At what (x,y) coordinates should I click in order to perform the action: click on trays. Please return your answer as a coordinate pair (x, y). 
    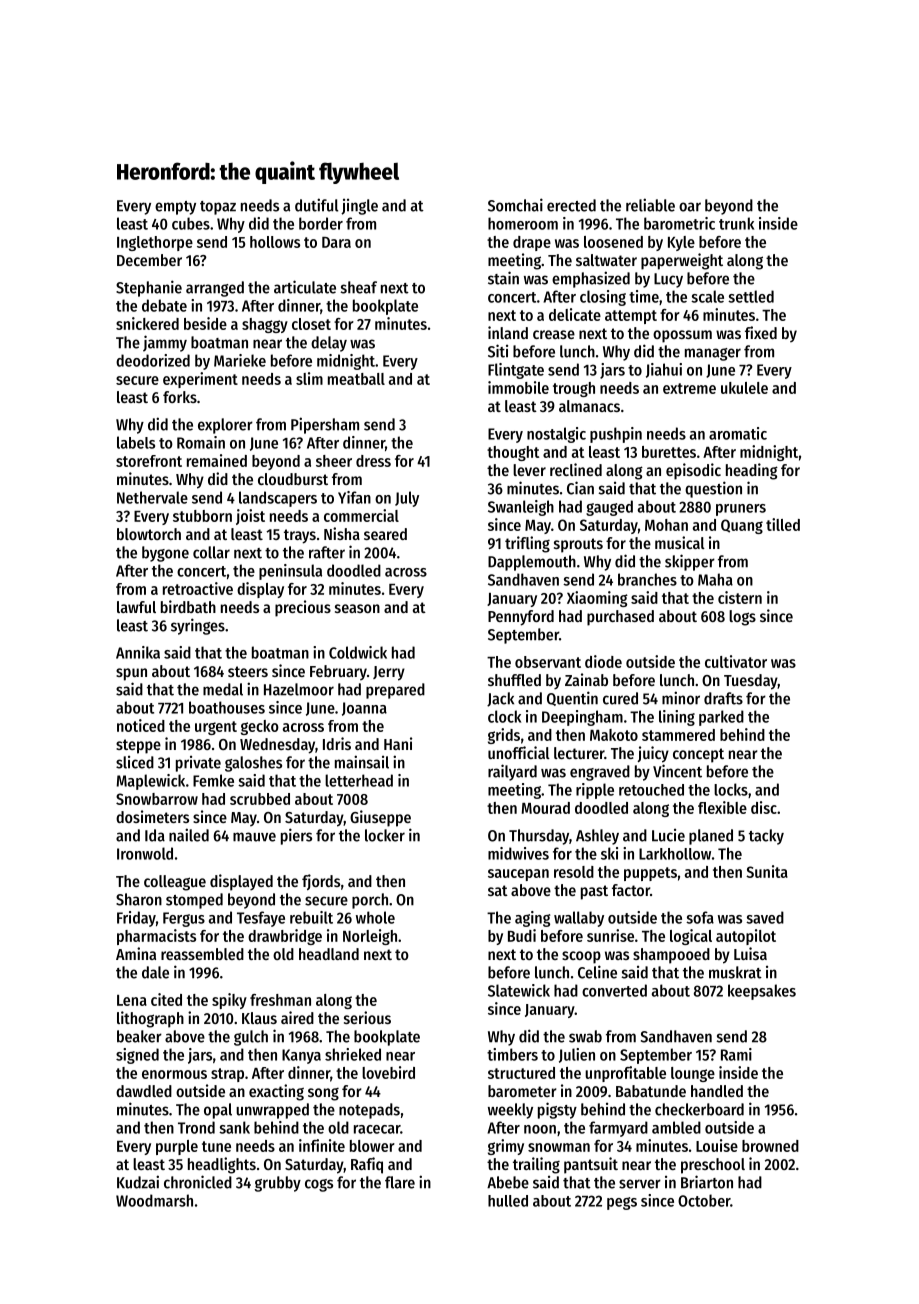
    Looking at the image, I should click on (300, 536).
